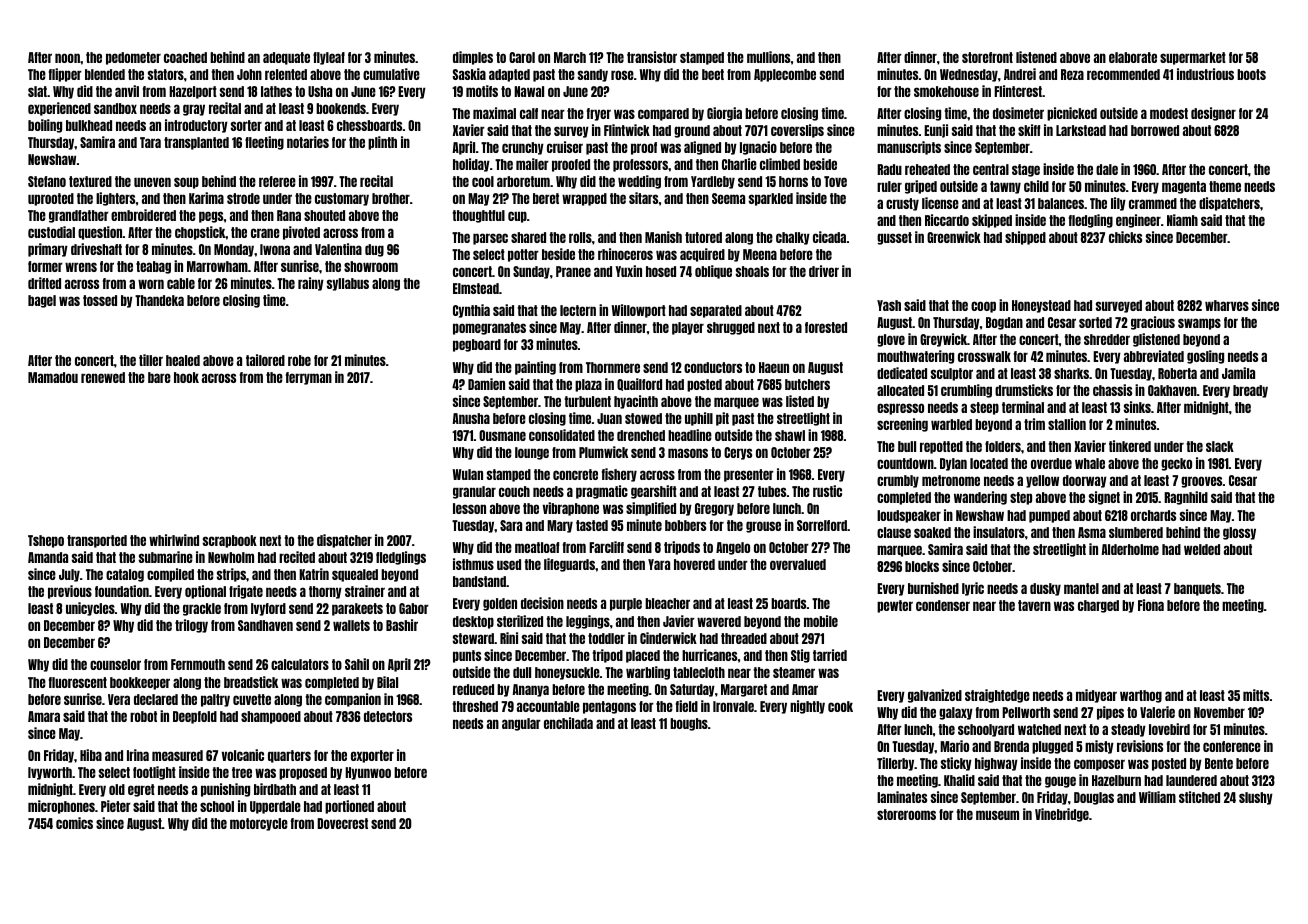  Describe the element at coordinates (251, 682) in the screenshot. I see `breadstick` at that location.
